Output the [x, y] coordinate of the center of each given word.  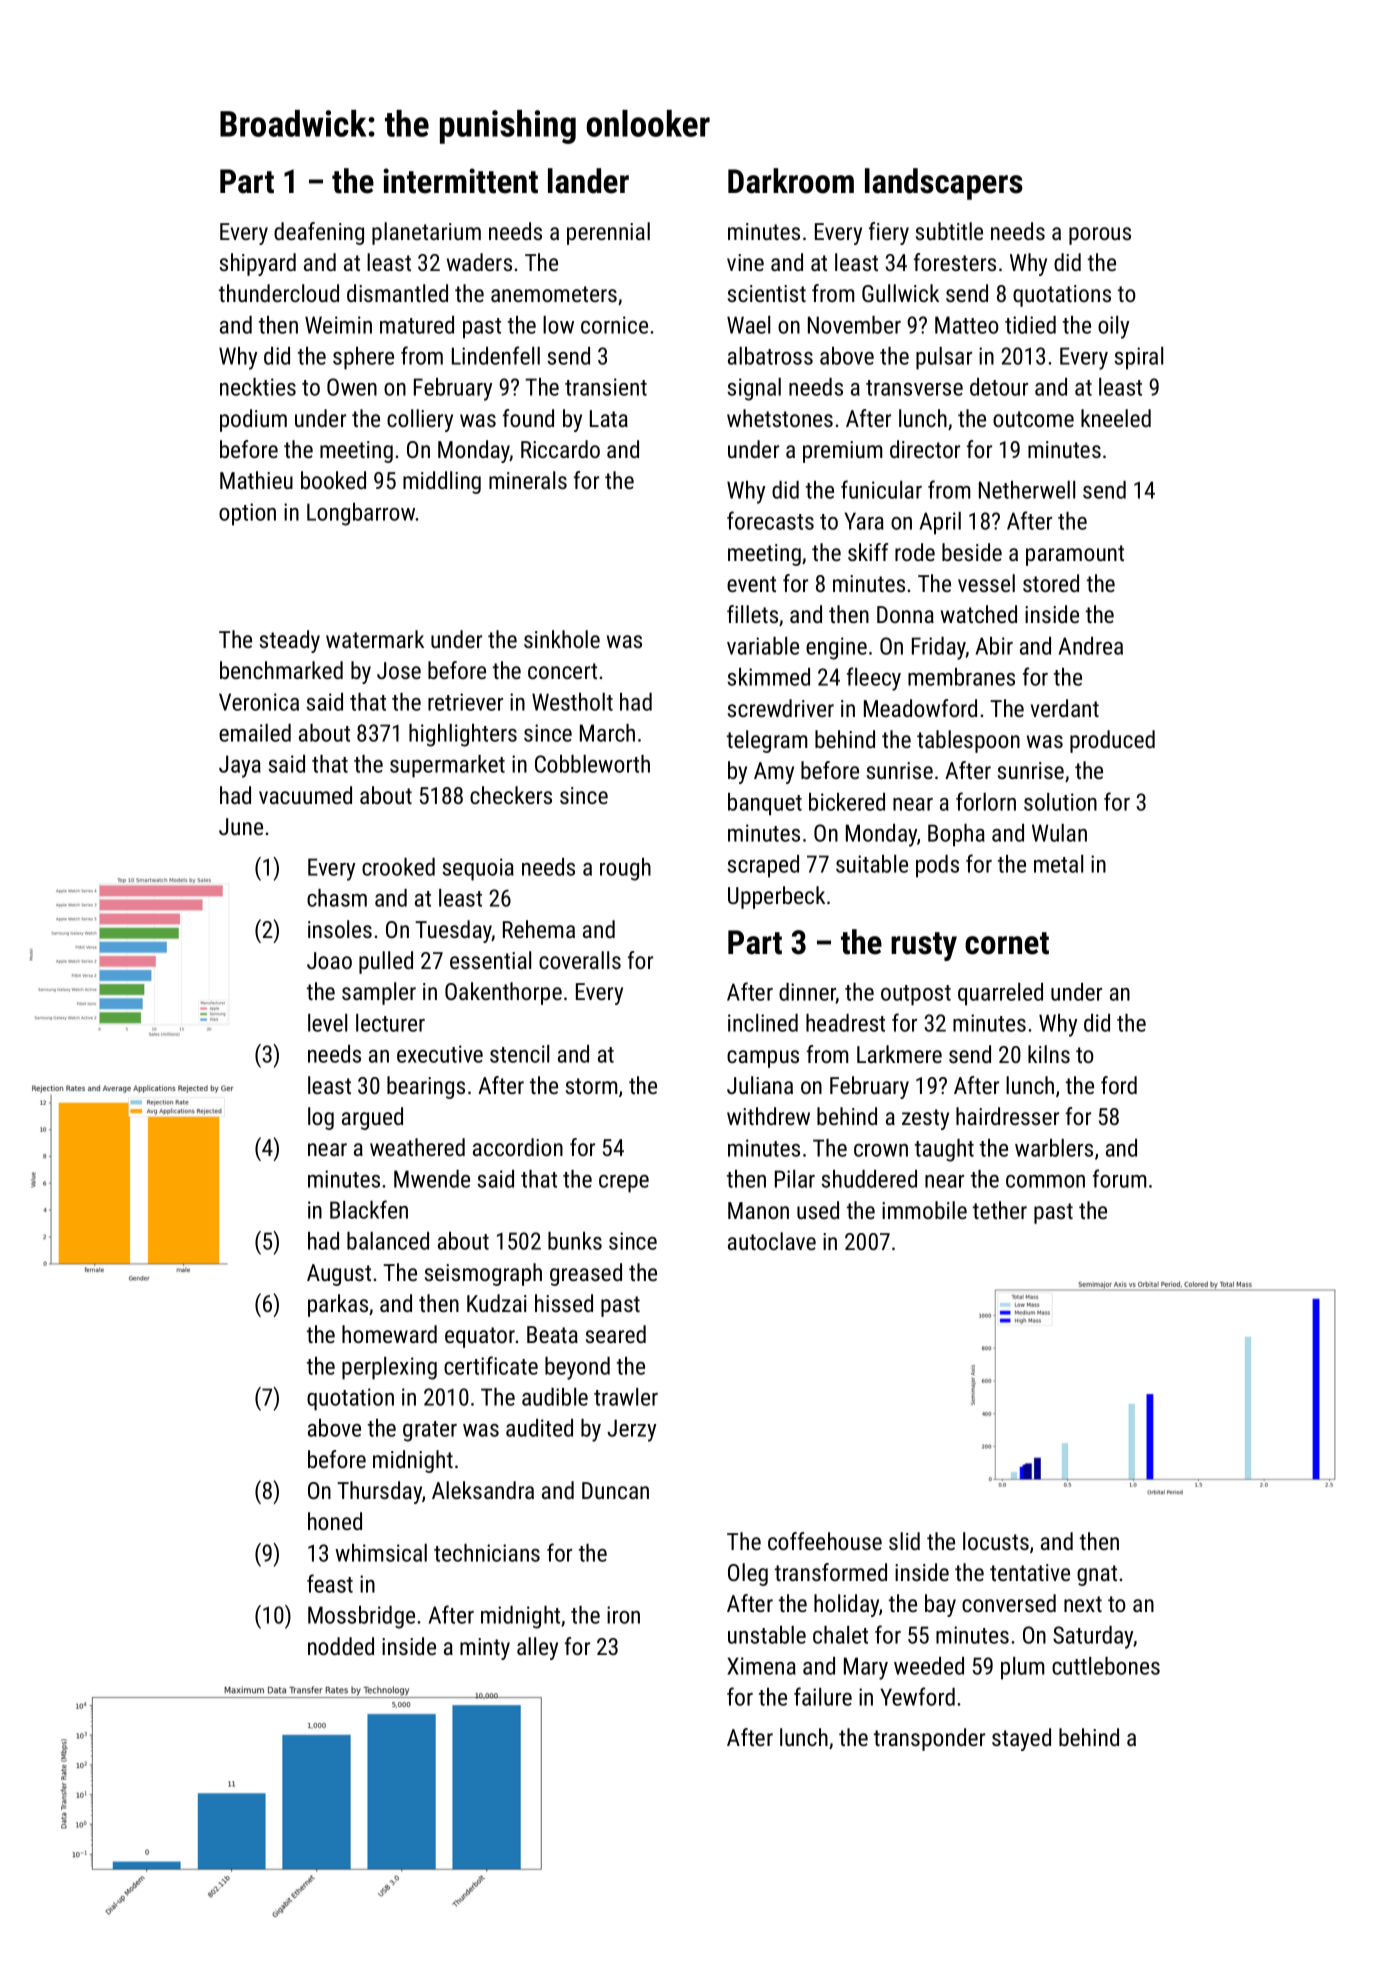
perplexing [389, 1368]
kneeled [1116, 418]
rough [625, 869]
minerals [528, 480]
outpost [916, 995]
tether [1000, 1210]
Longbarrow [361, 514]
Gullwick [900, 293]
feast [330, 1583]
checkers [511, 795]
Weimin [338, 325]
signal [754, 389]
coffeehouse [825, 1541]
